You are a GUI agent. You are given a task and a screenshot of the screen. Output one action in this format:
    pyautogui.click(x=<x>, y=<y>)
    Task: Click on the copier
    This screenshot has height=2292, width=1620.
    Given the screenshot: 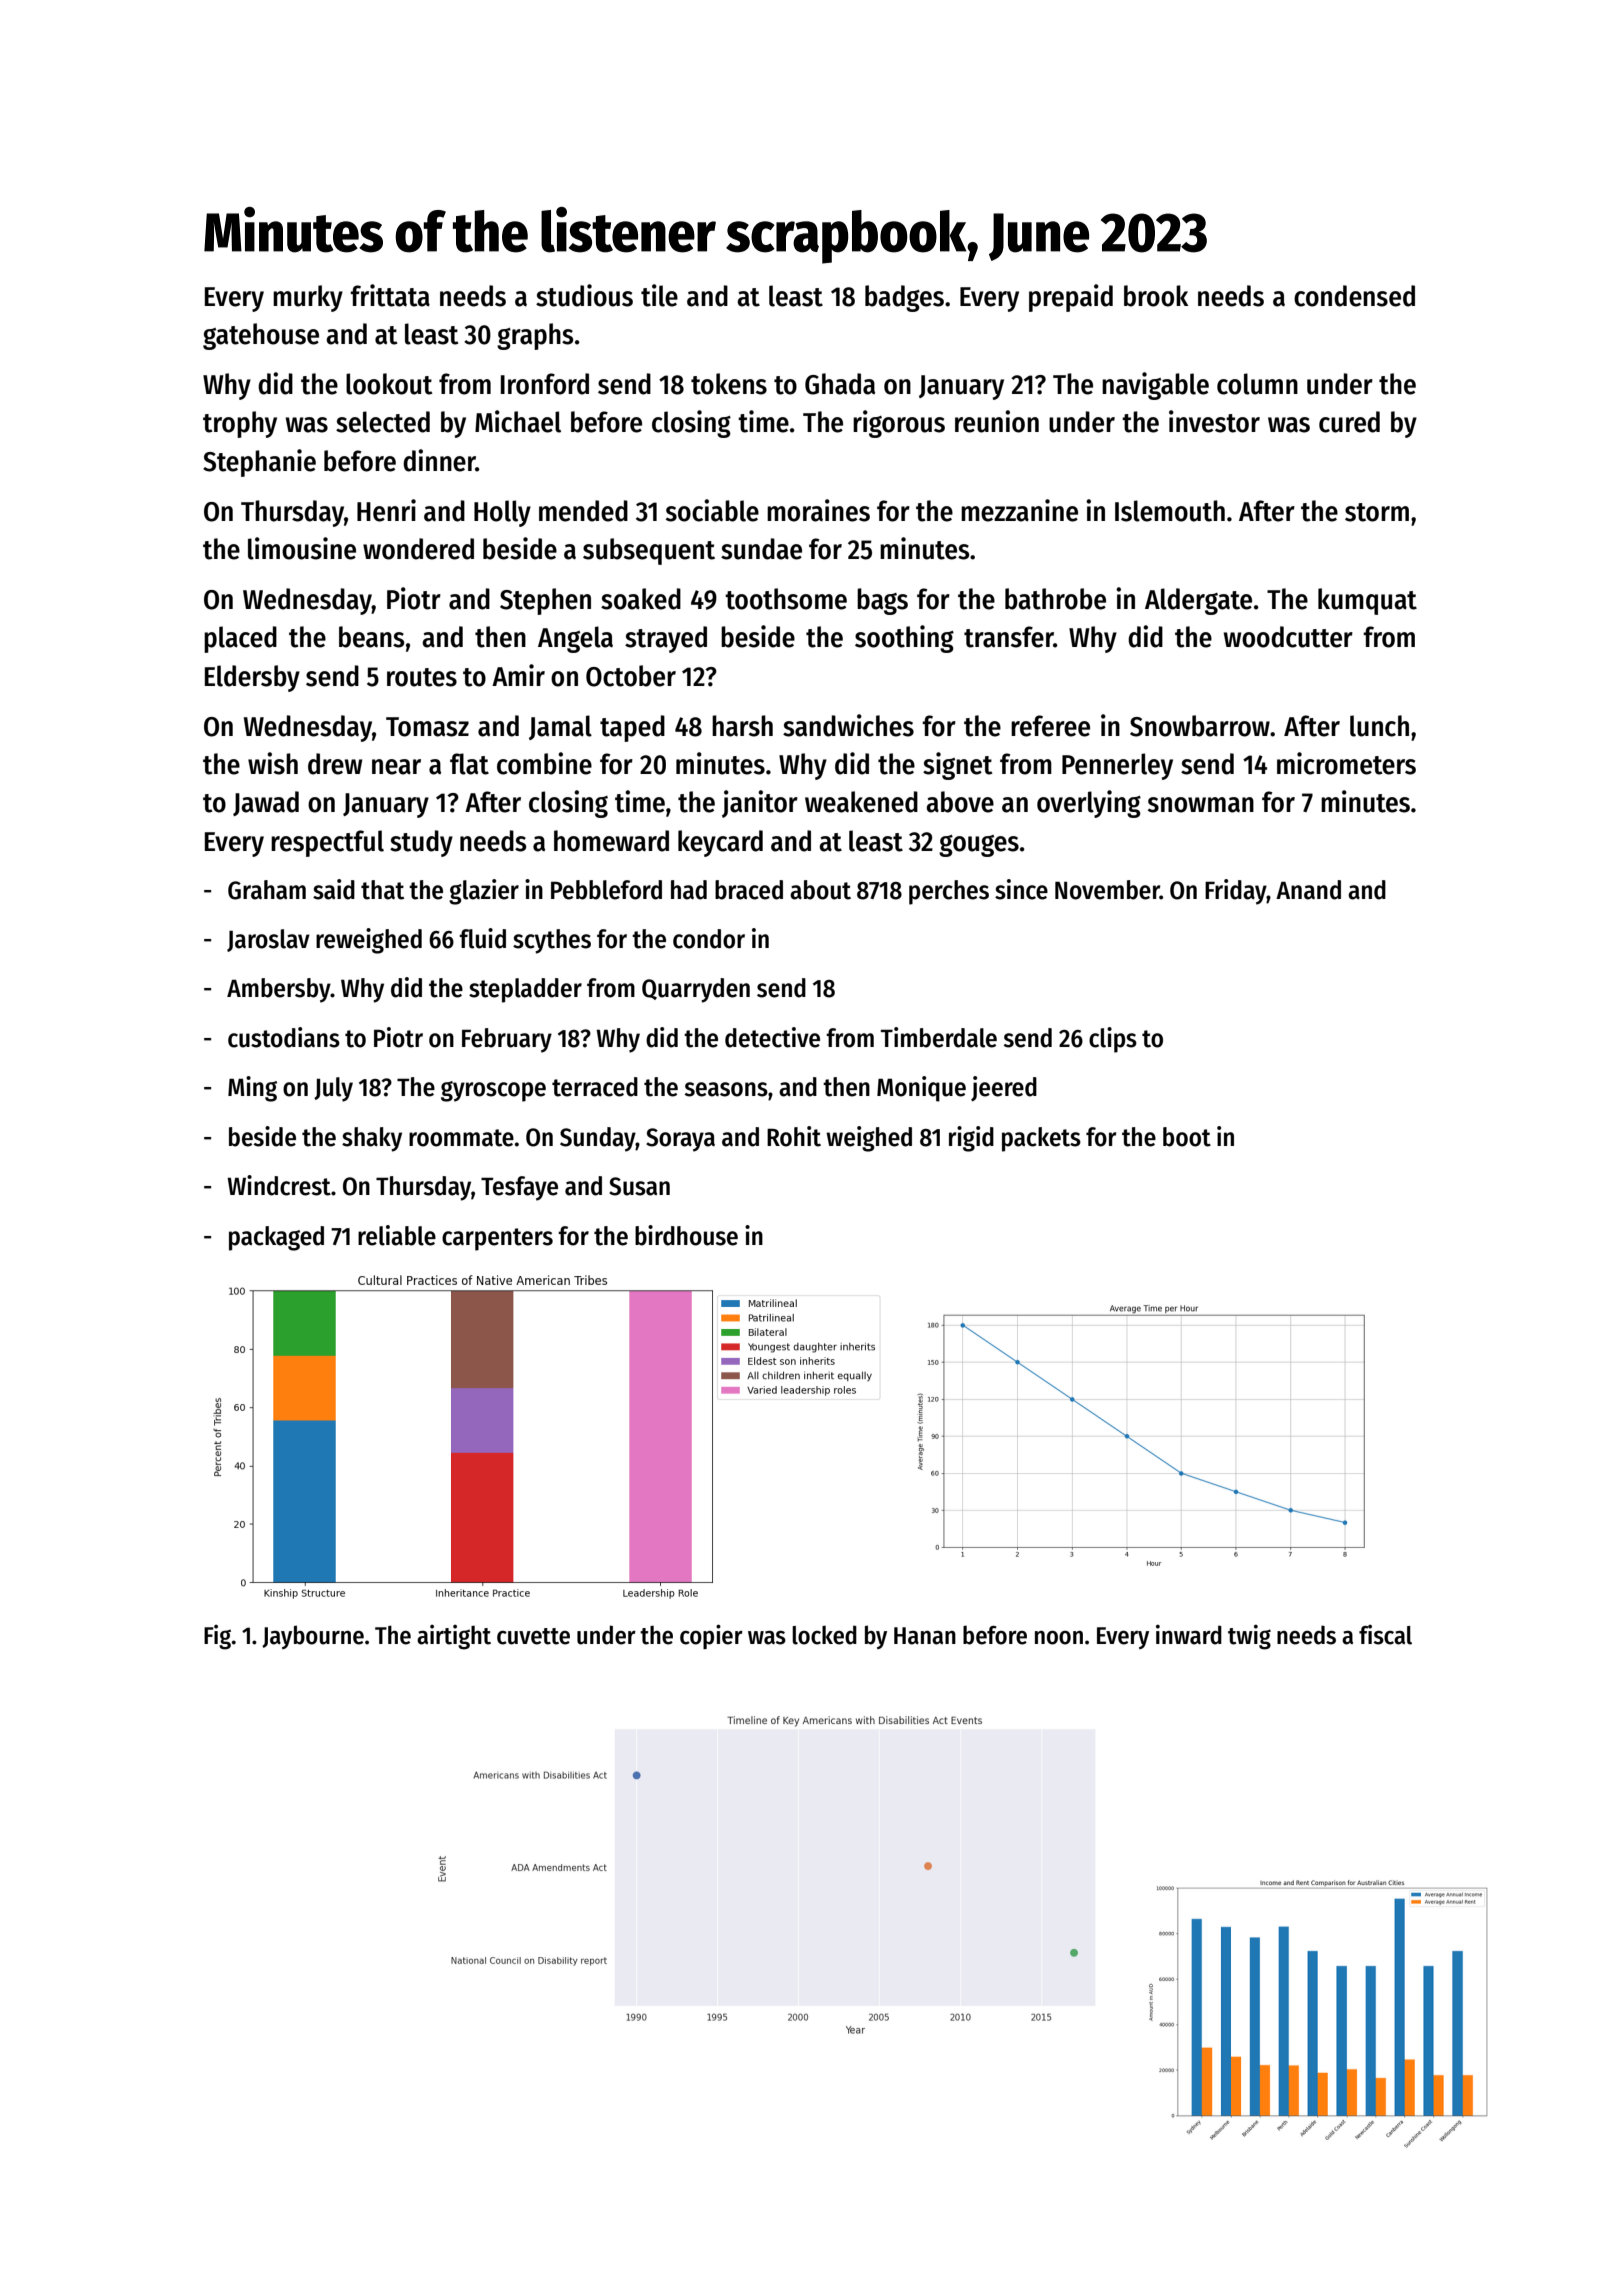 What is the action you would take?
    pyautogui.click(x=711, y=1636)
